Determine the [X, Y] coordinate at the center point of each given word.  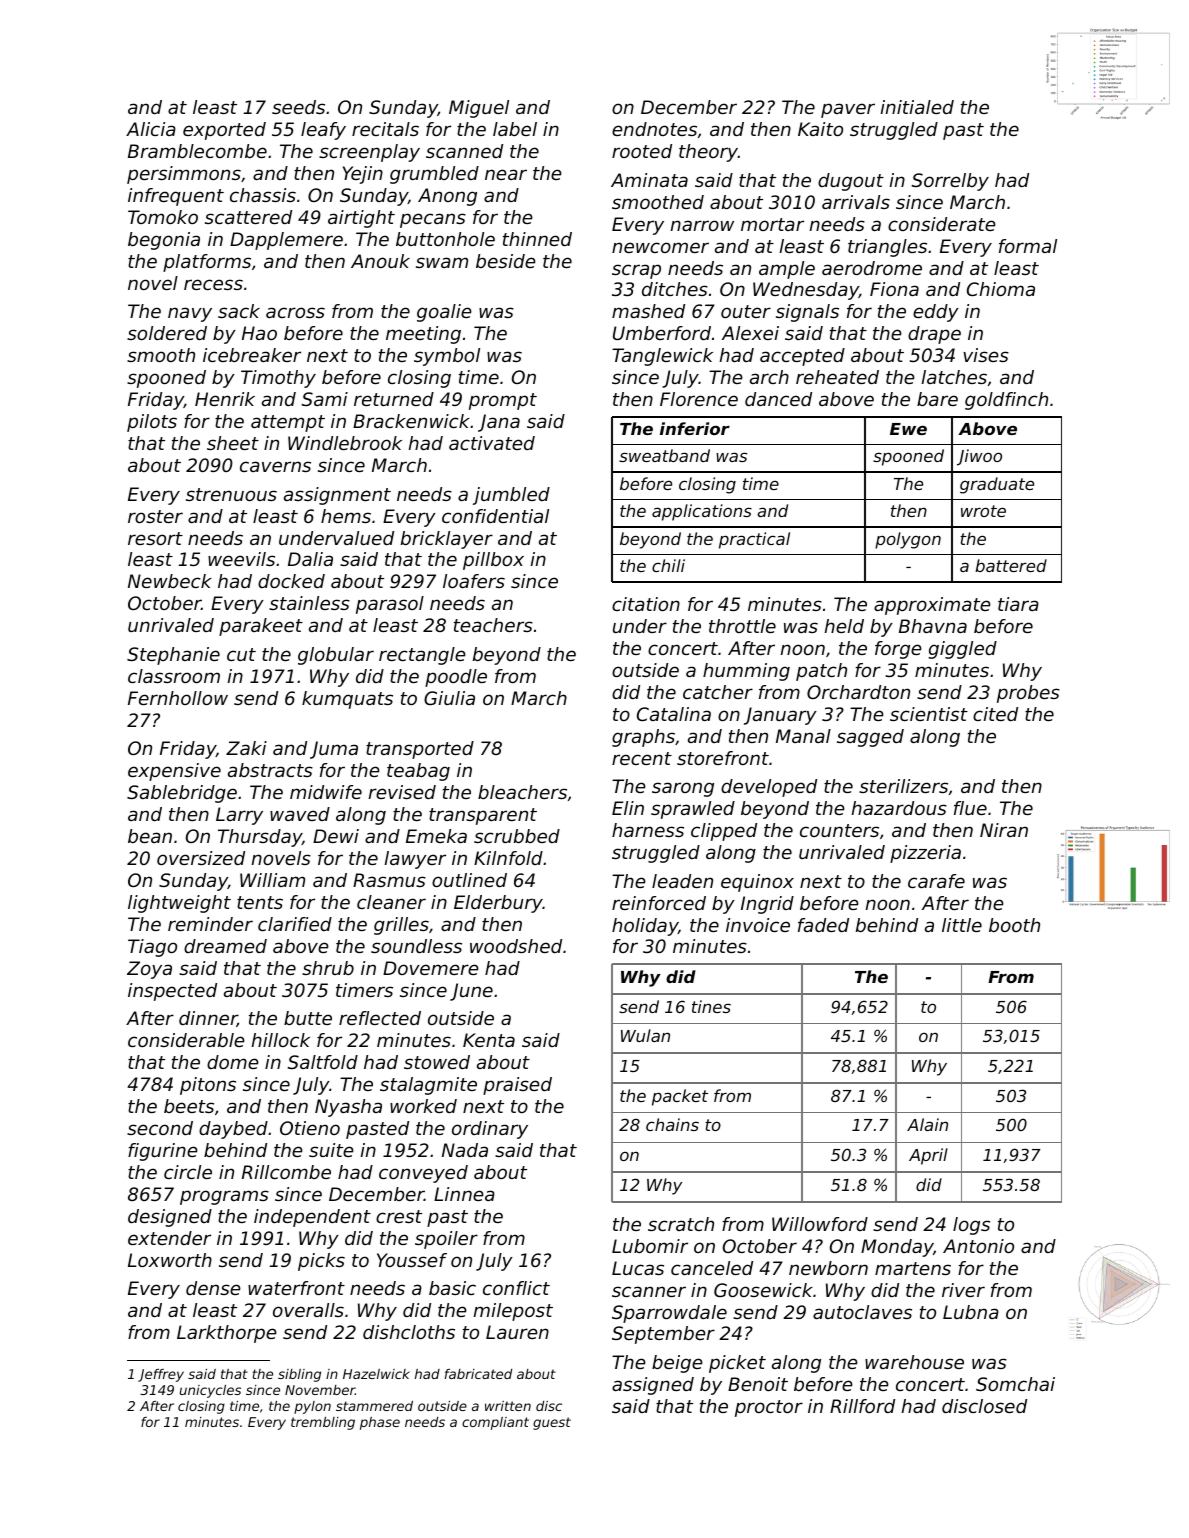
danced [778, 399]
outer [746, 311]
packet [680, 1097]
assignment [337, 496]
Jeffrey [161, 1375]
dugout [851, 182]
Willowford [820, 1224]
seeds [298, 107]
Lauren [517, 1332]
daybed [233, 1130]
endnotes [654, 129]
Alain [927, 1124]
